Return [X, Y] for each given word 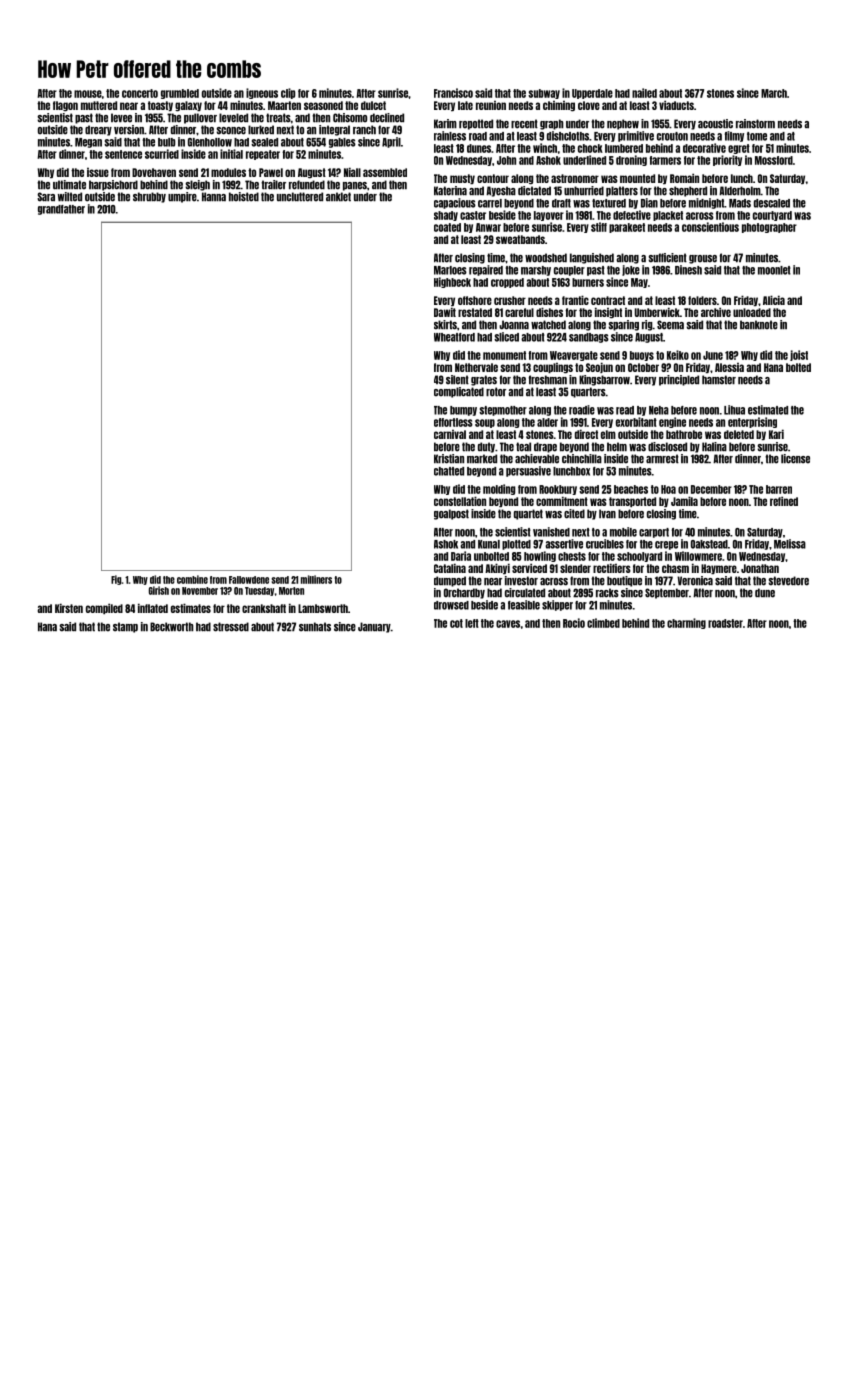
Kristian [449, 459]
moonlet [774, 270]
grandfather [61, 210]
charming [686, 623]
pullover [200, 118]
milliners [316, 579]
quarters [588, 392]
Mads [740, 203]
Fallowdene [249, 580]
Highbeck [452, 282]
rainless [450, 136]
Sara [46, 197]
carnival [450, 434]
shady [446, 216]
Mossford [774, 160]
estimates [191, 608]
